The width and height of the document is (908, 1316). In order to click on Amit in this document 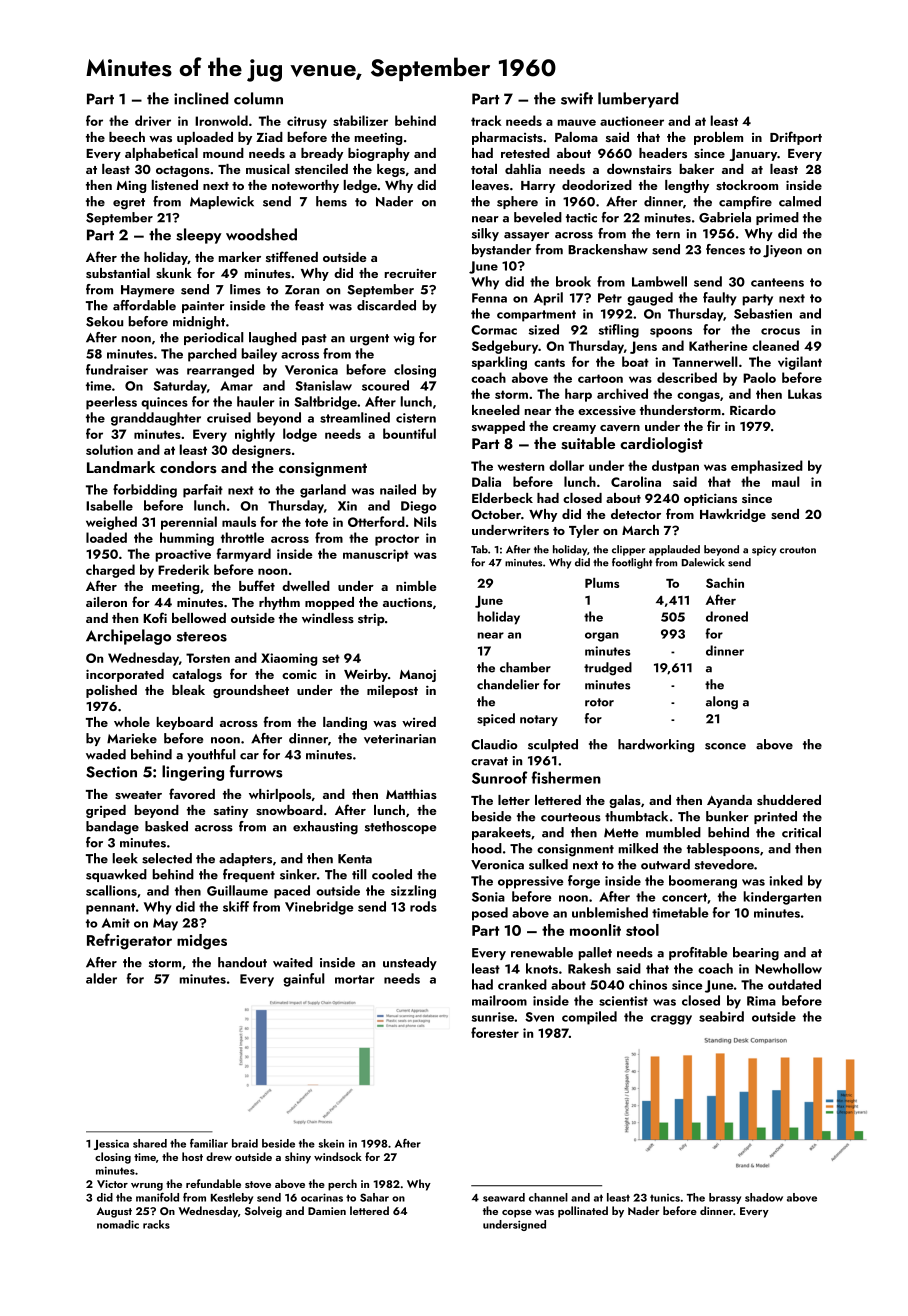, I will do `click(116, 923)`.
